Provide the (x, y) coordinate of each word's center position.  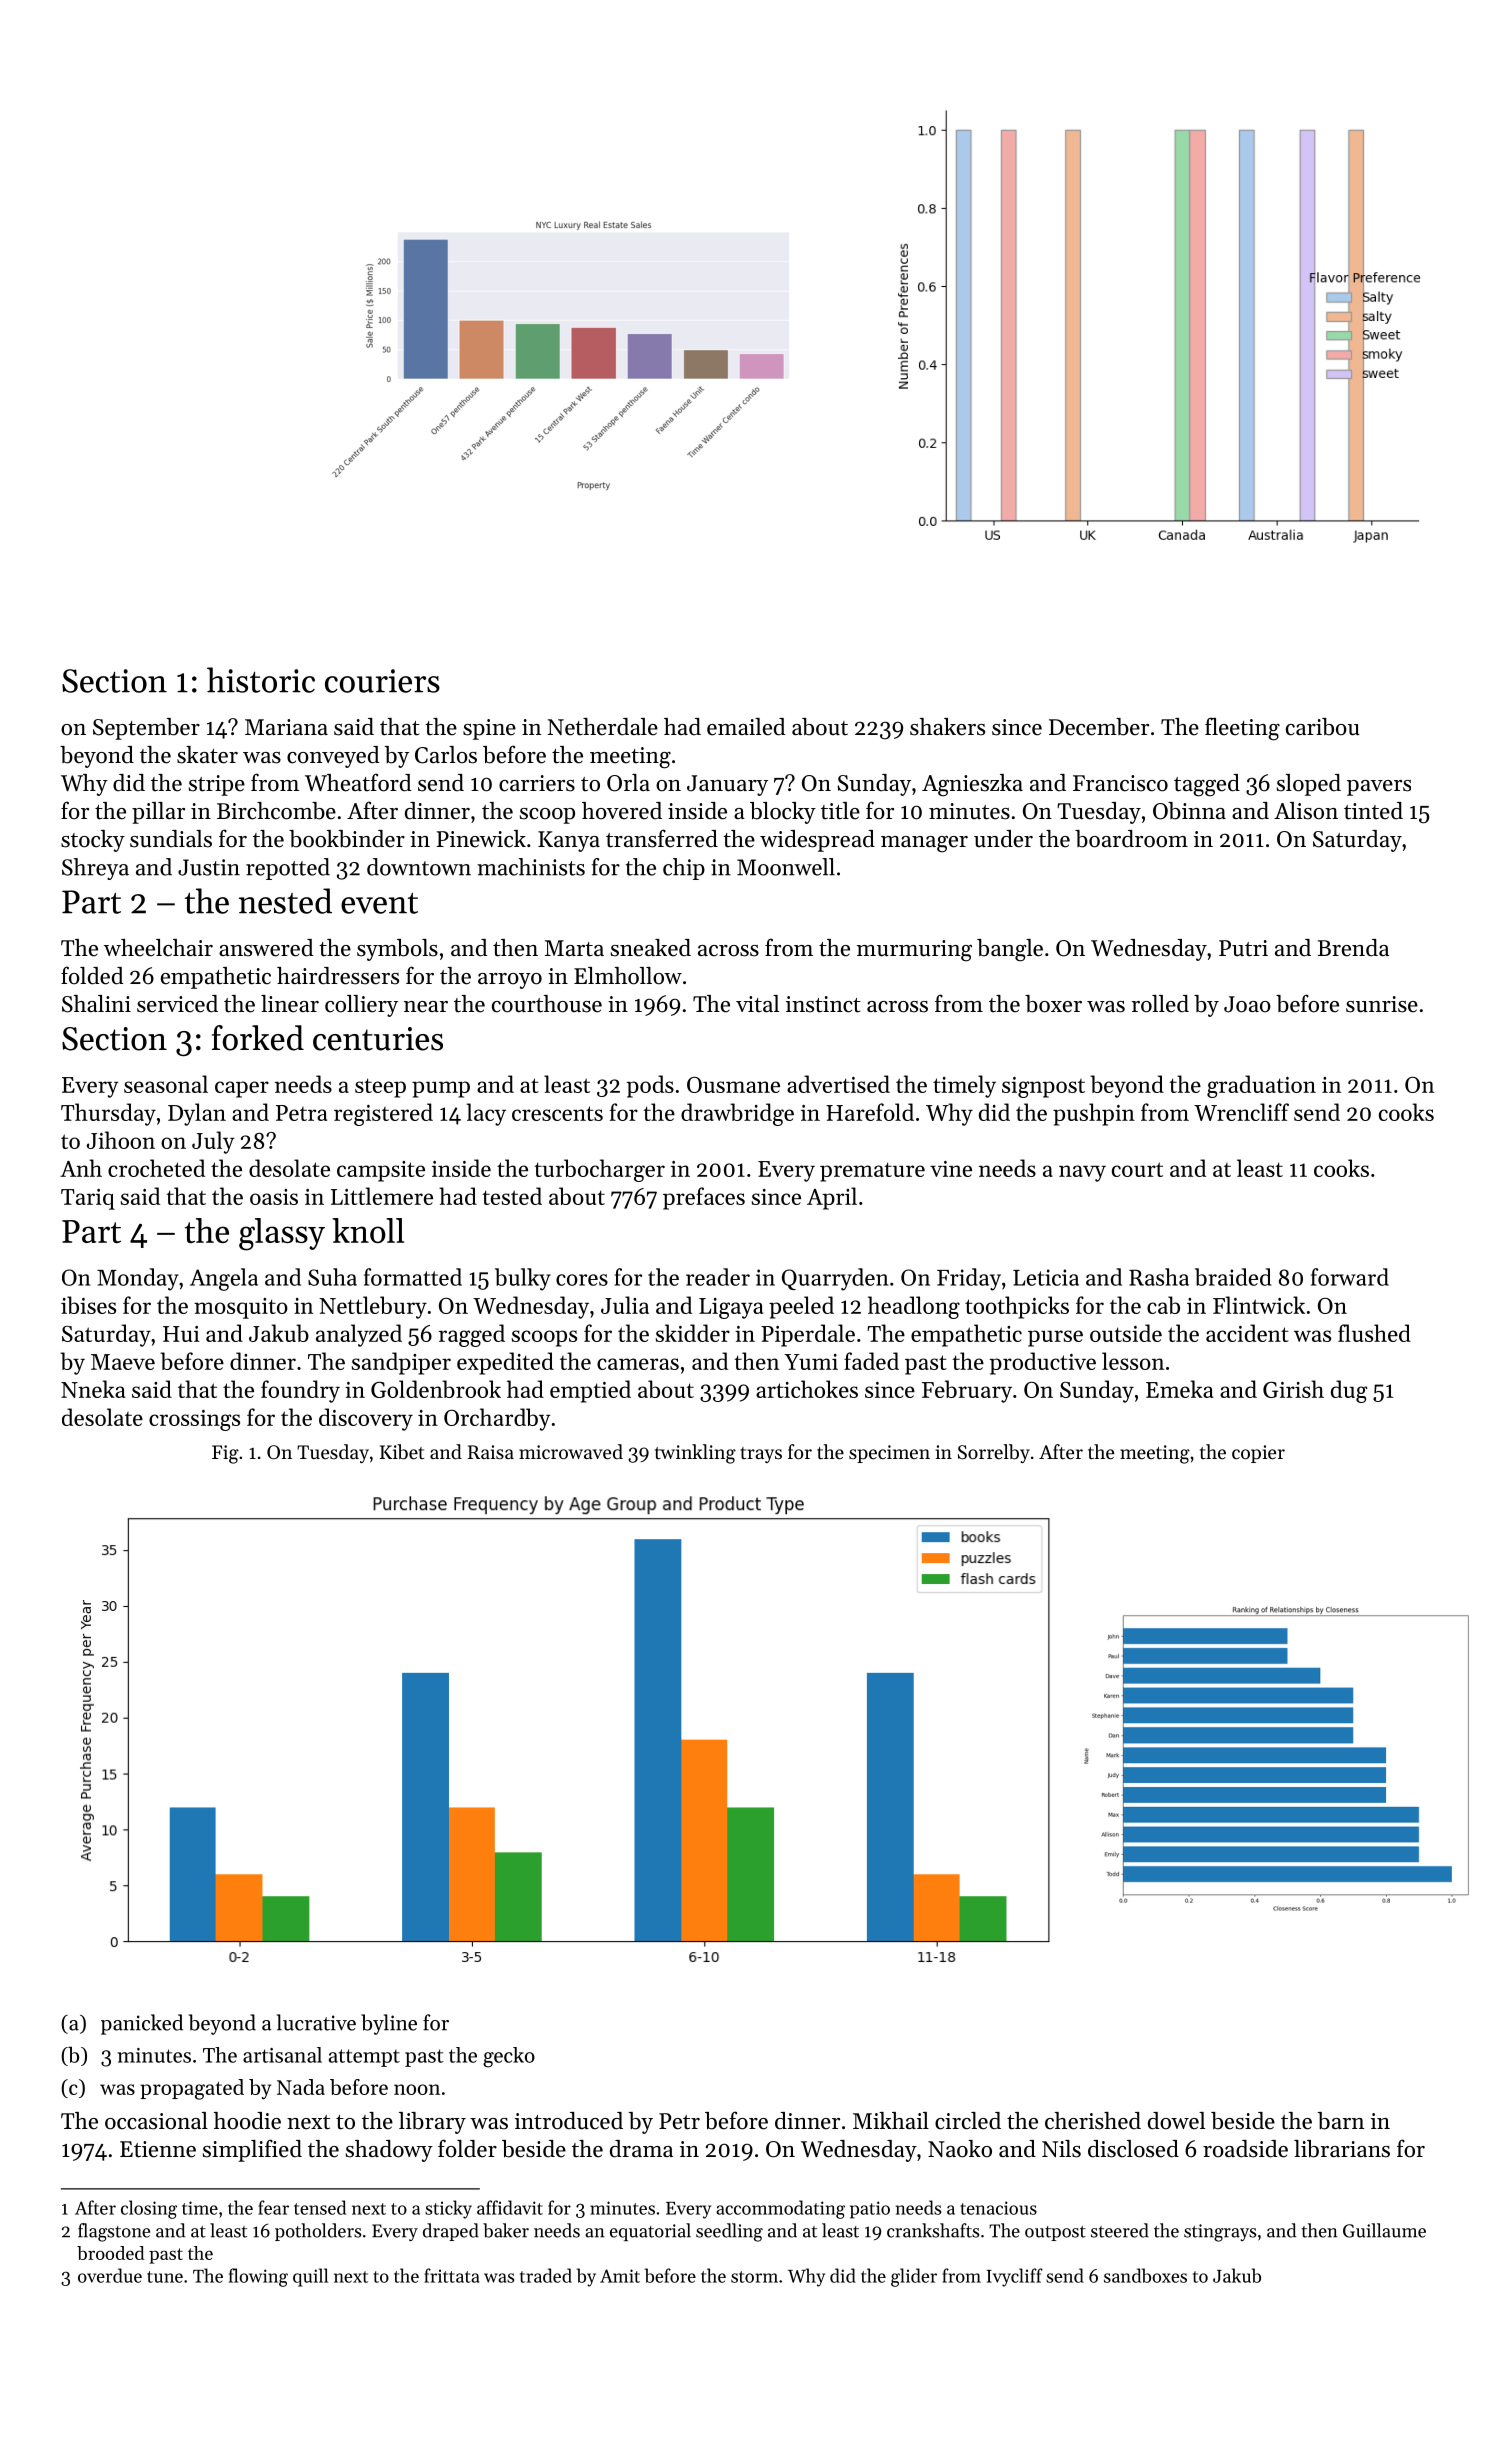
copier (1258, 1454)
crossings (194, 1420)
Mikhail (891, 2120)
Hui (181, 1334)
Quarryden (835, 1279)
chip (684, 869)
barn (1341, 2121)
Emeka (1179, 1389)
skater (207, 755)
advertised (838, 1084)
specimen (889, 1454)
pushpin (1094, 1114)
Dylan (197, 1114)
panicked (142, 2024)
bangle (1010, 950)
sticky (448, 2209)
